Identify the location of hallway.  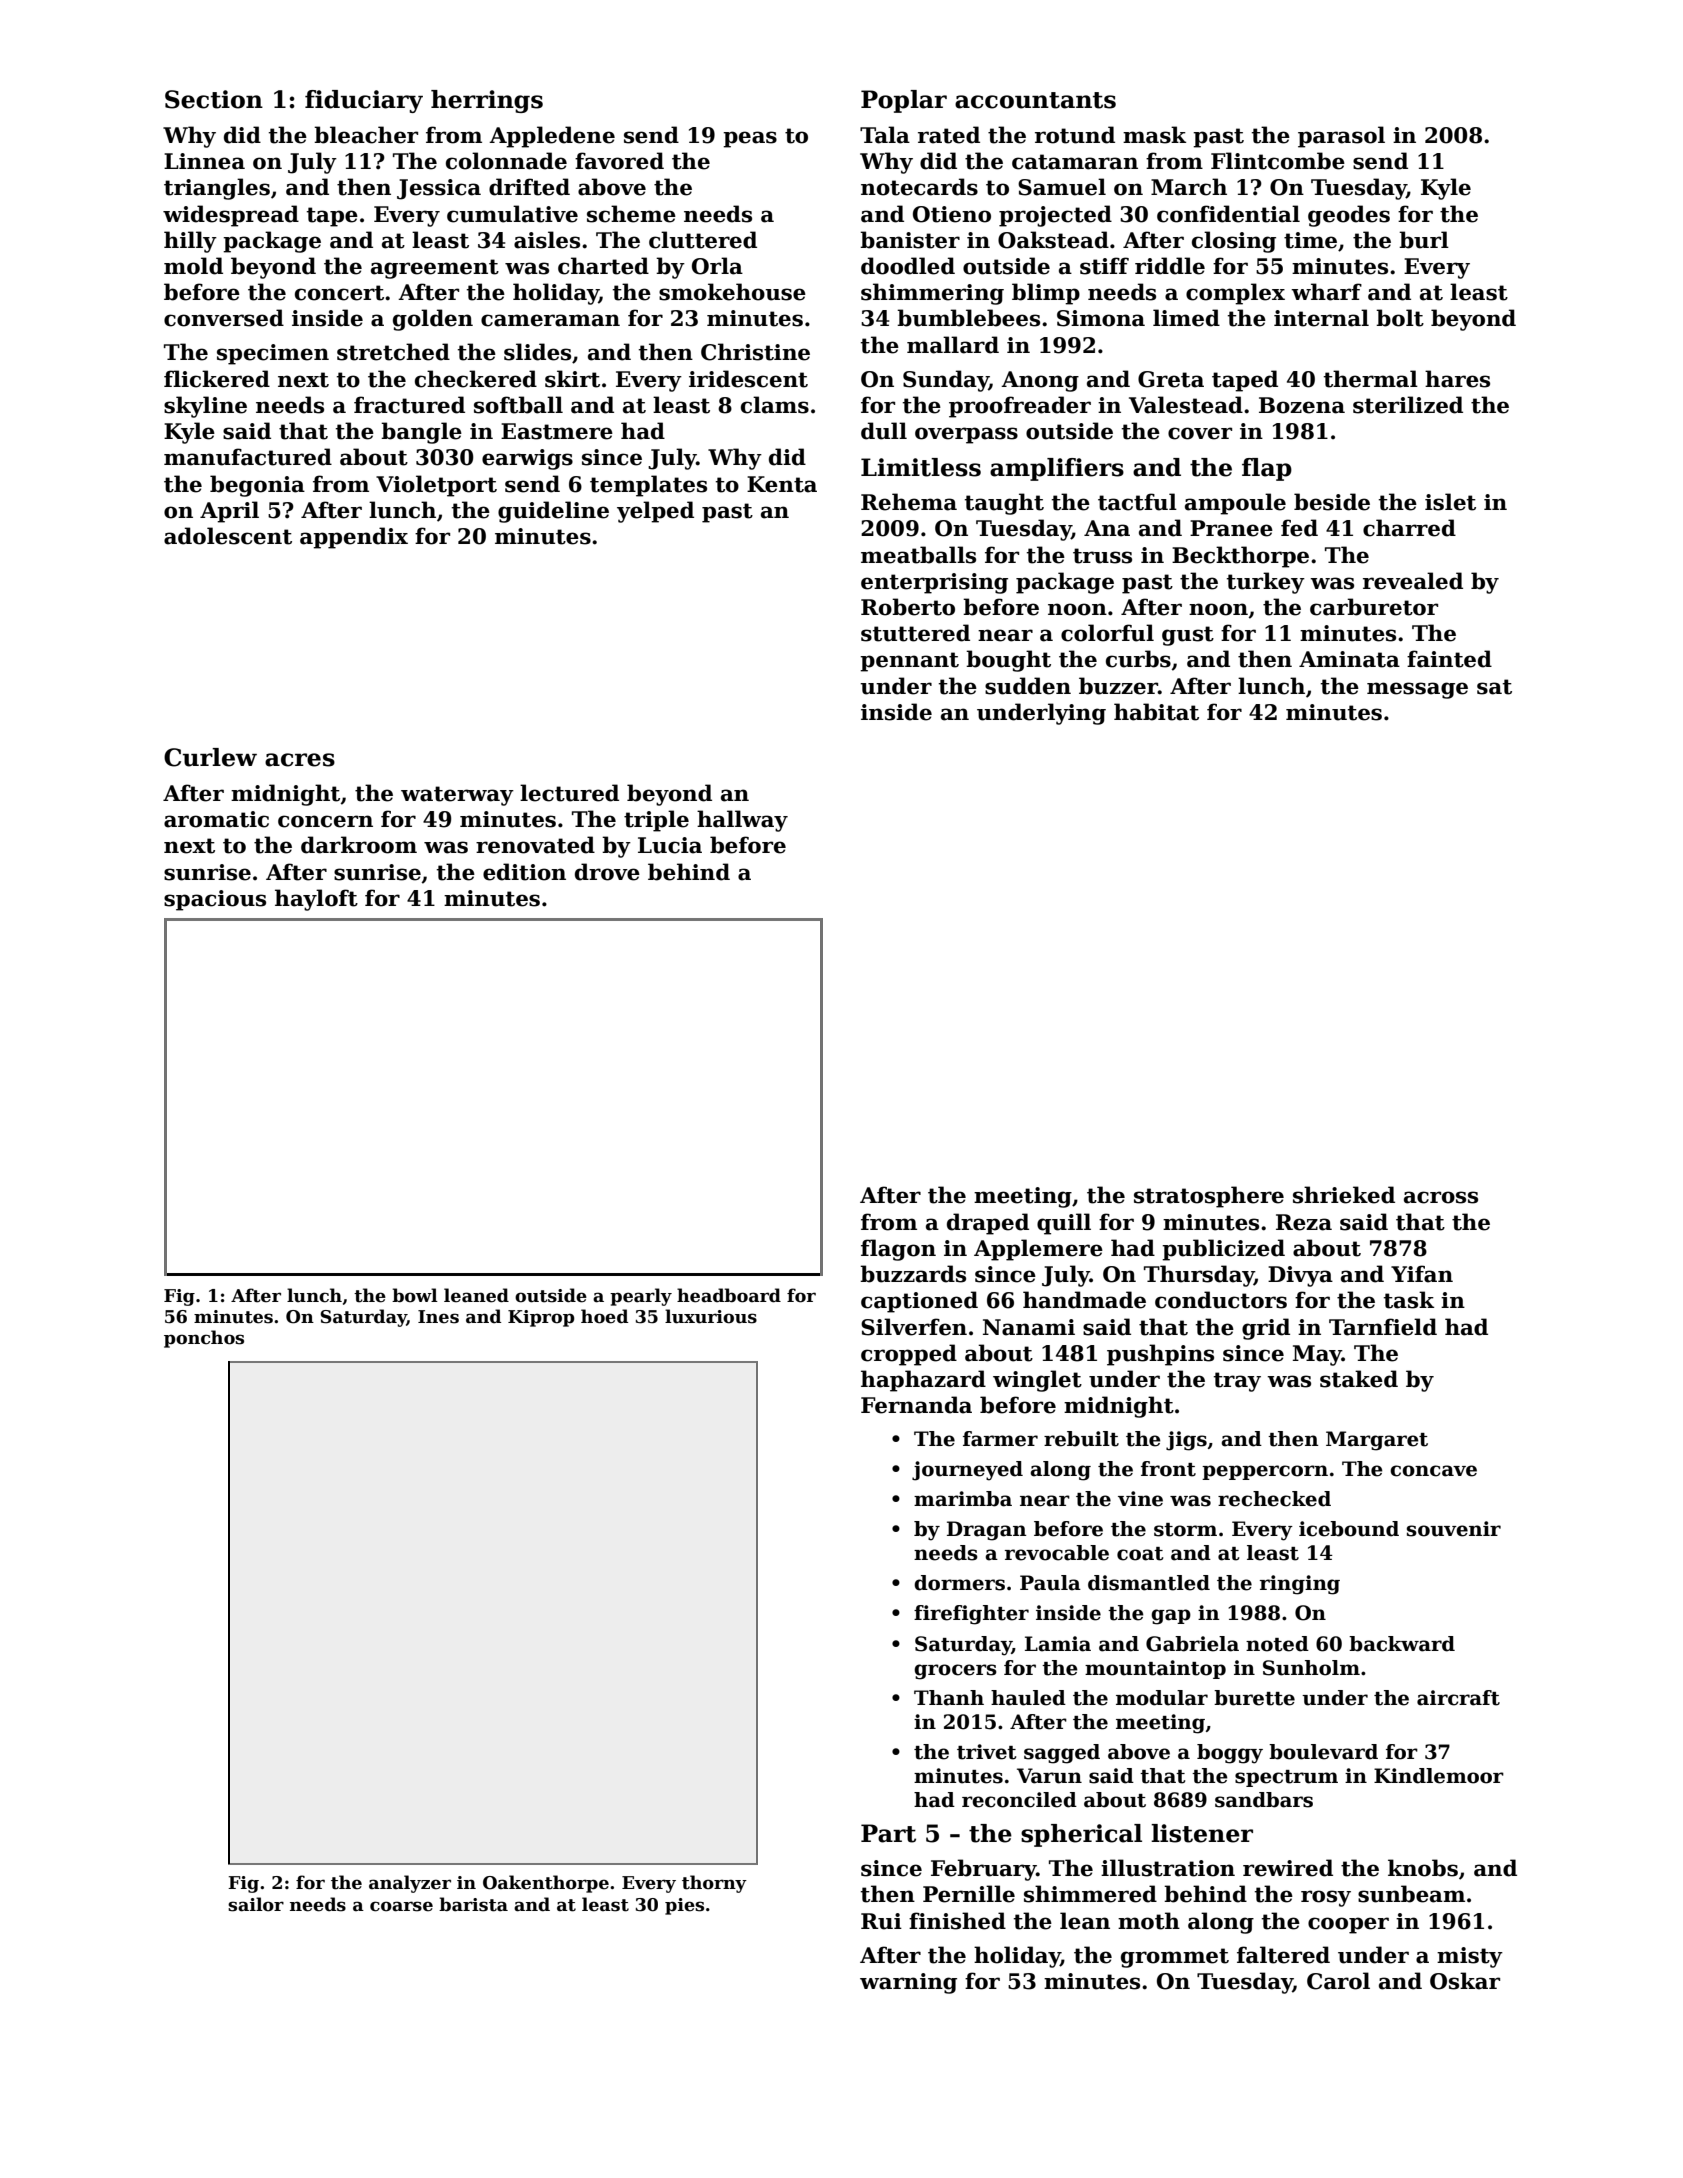
(742, 821).
